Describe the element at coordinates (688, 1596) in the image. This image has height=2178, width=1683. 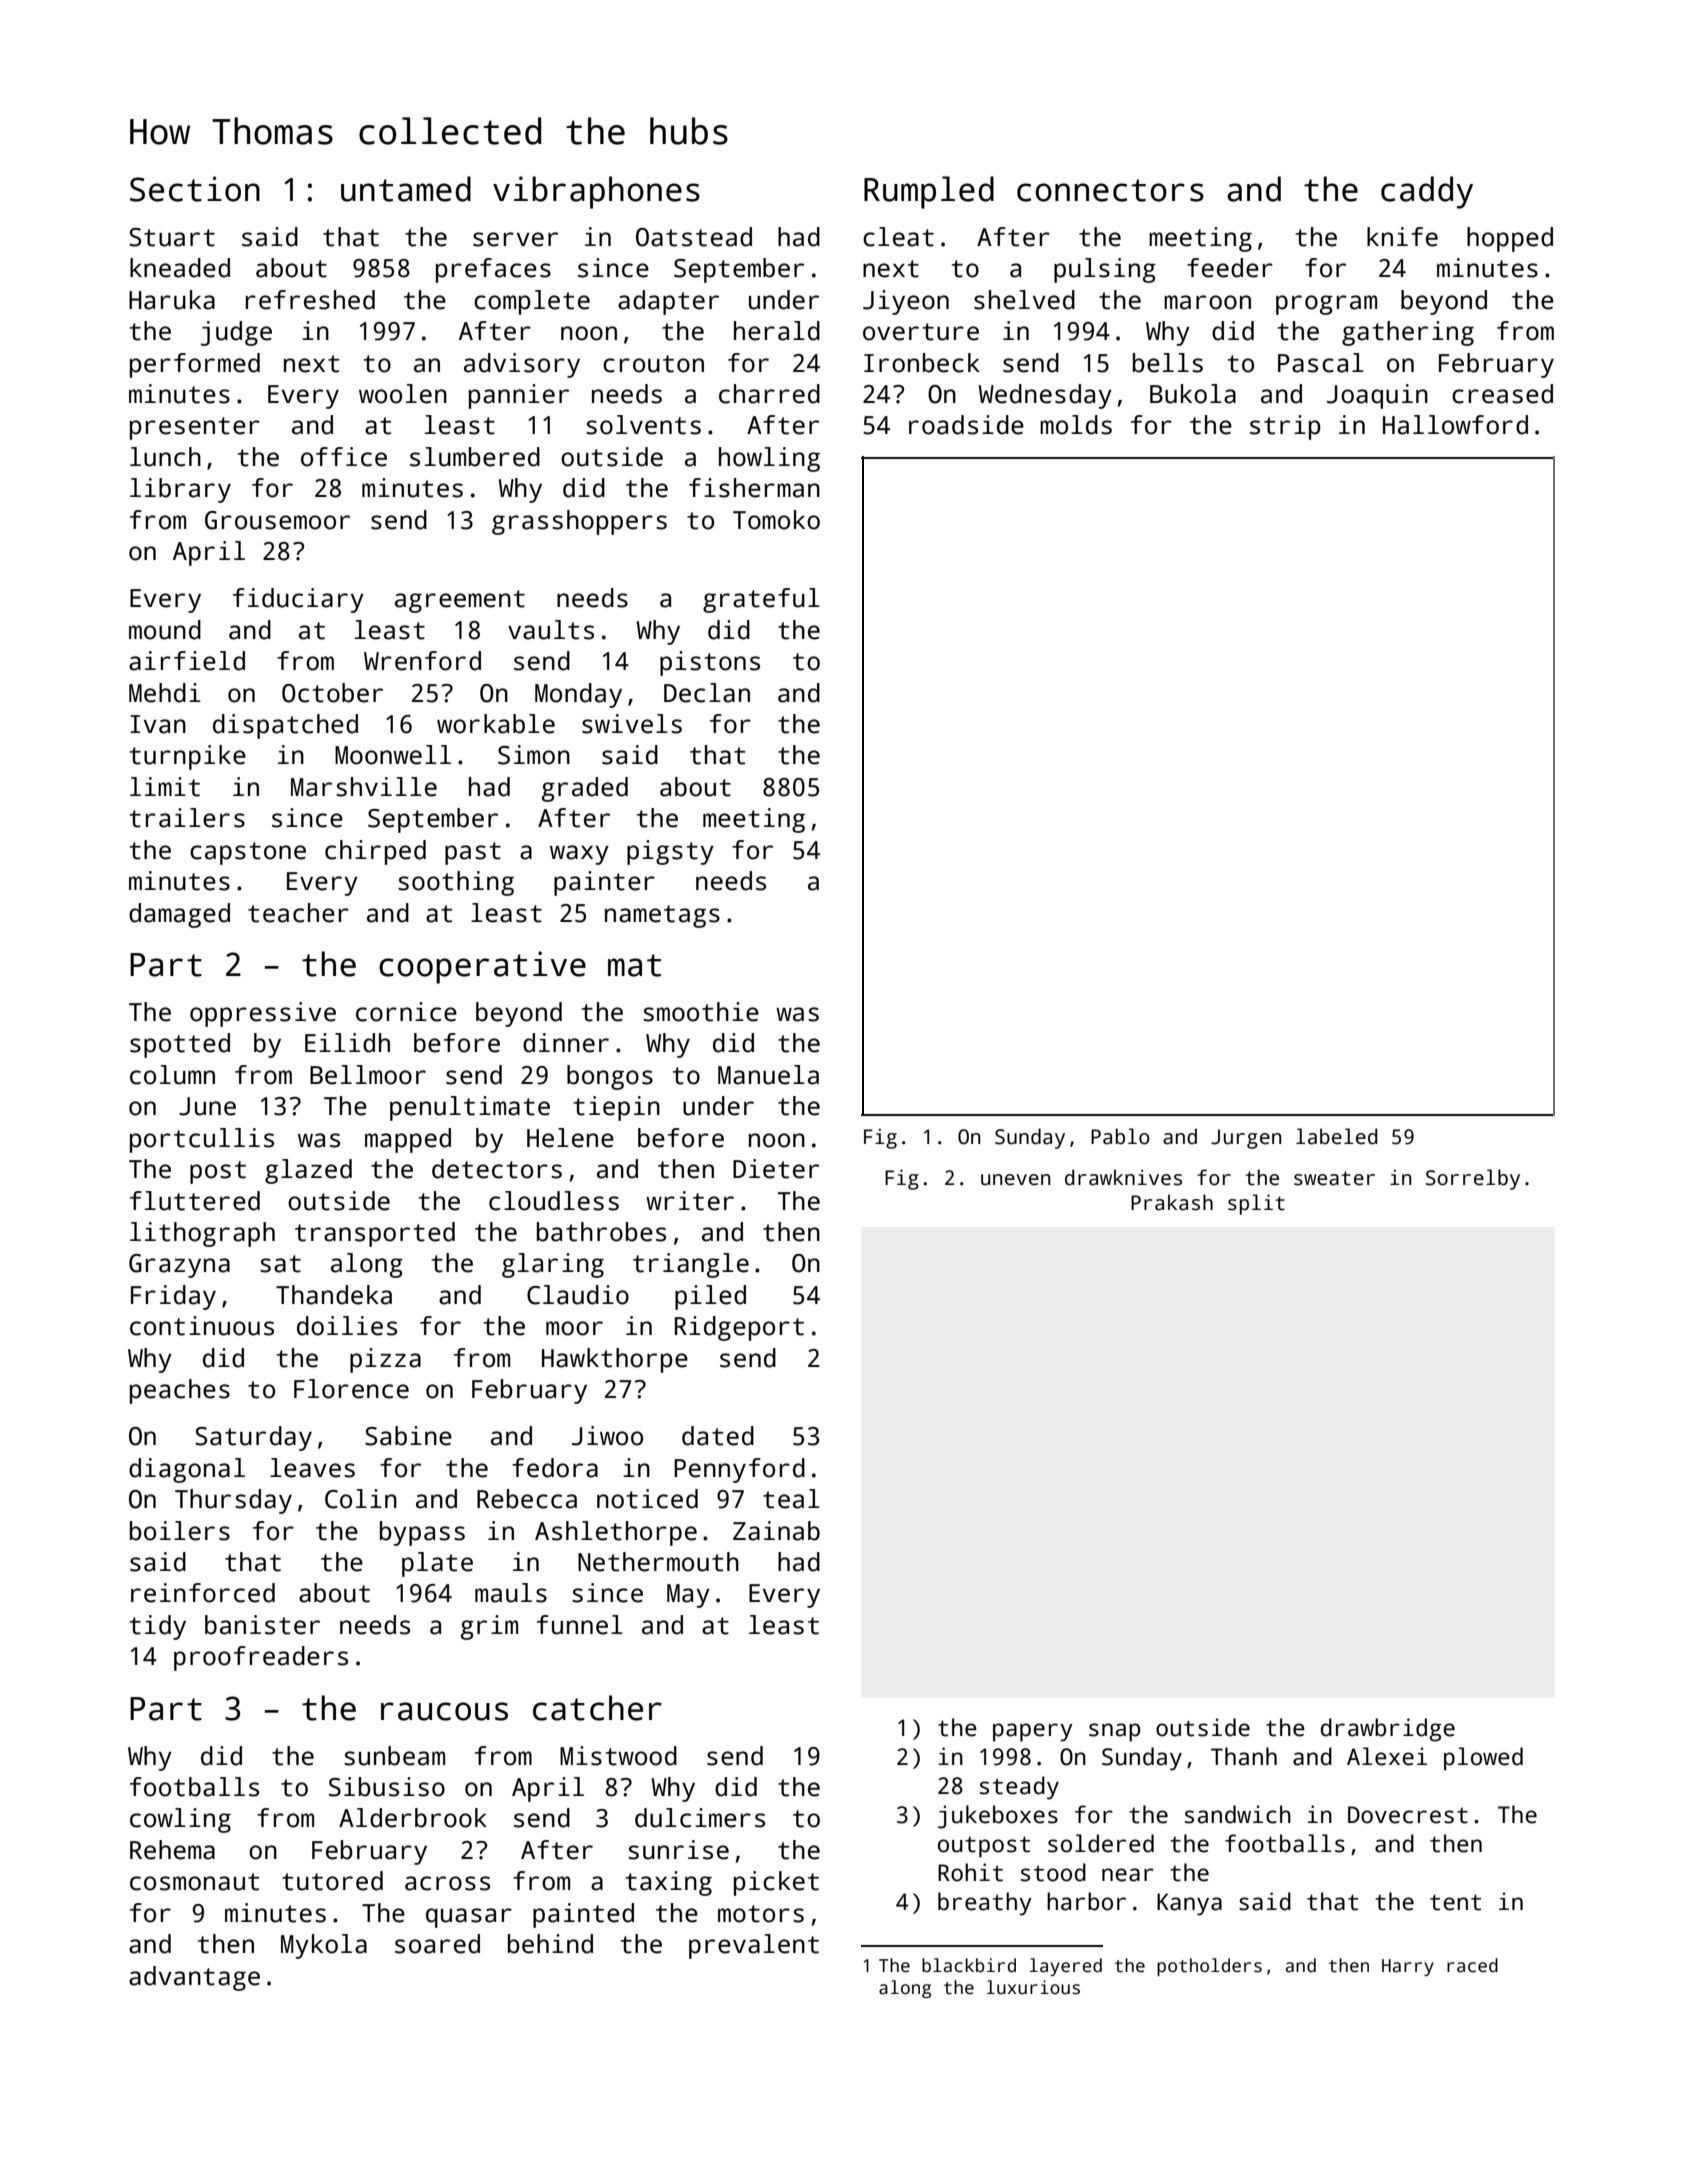
I see `May` at that location.
